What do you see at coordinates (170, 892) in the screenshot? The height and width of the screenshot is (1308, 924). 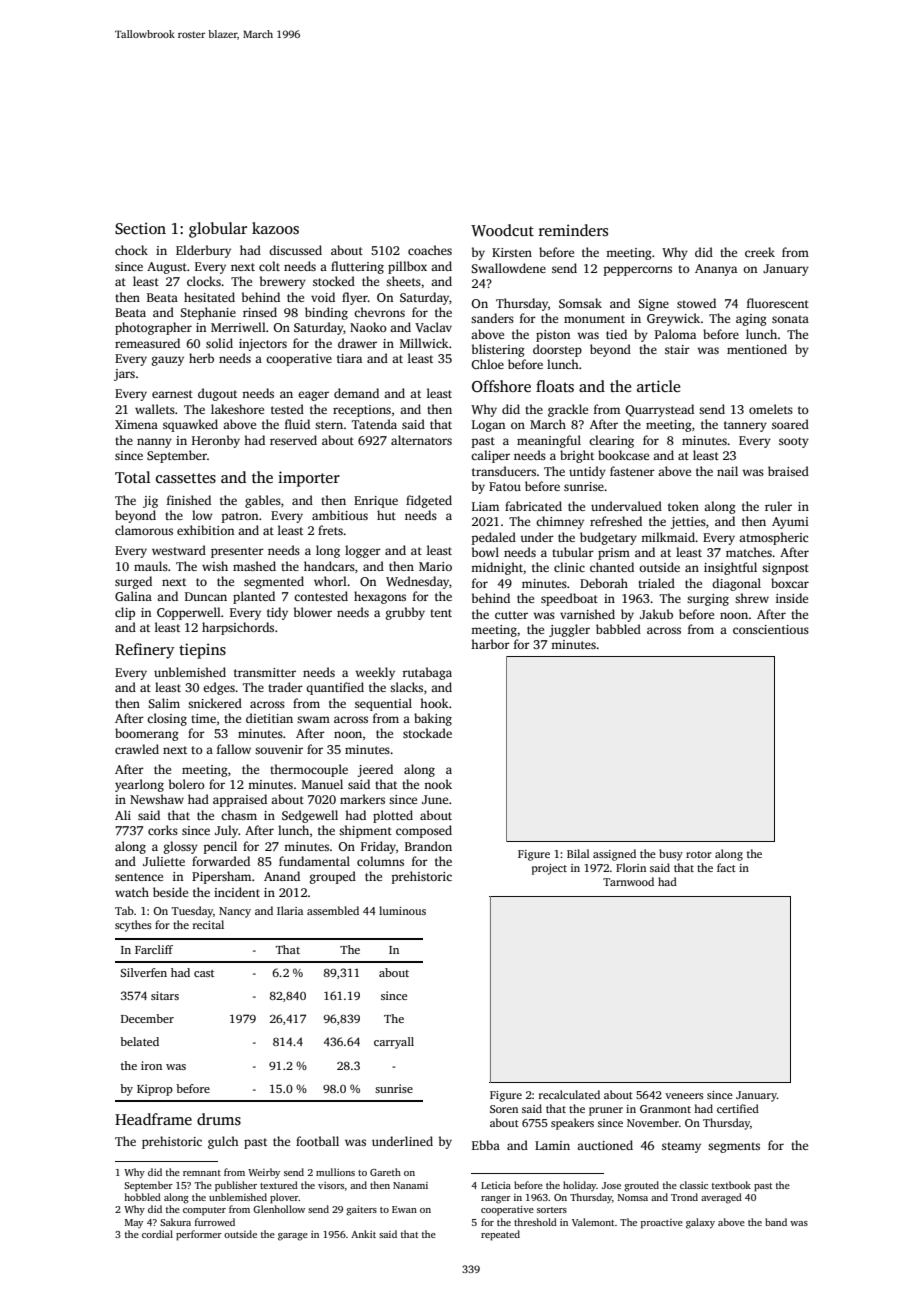 I see `beside` at bounding box center [170, 892].
